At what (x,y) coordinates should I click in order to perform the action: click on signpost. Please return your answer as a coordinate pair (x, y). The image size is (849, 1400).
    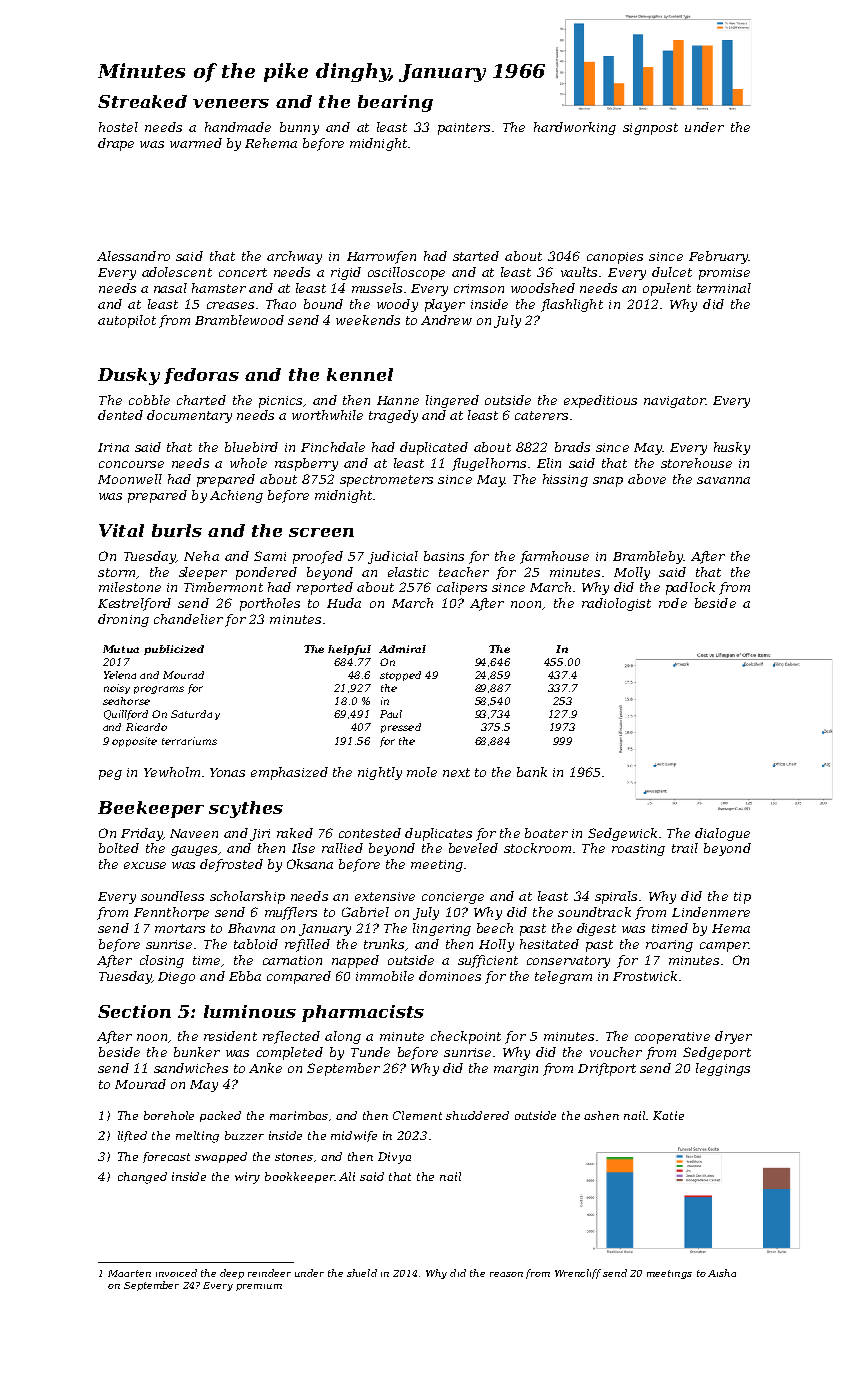
    Looking at the image, I should click on (650, 129).
